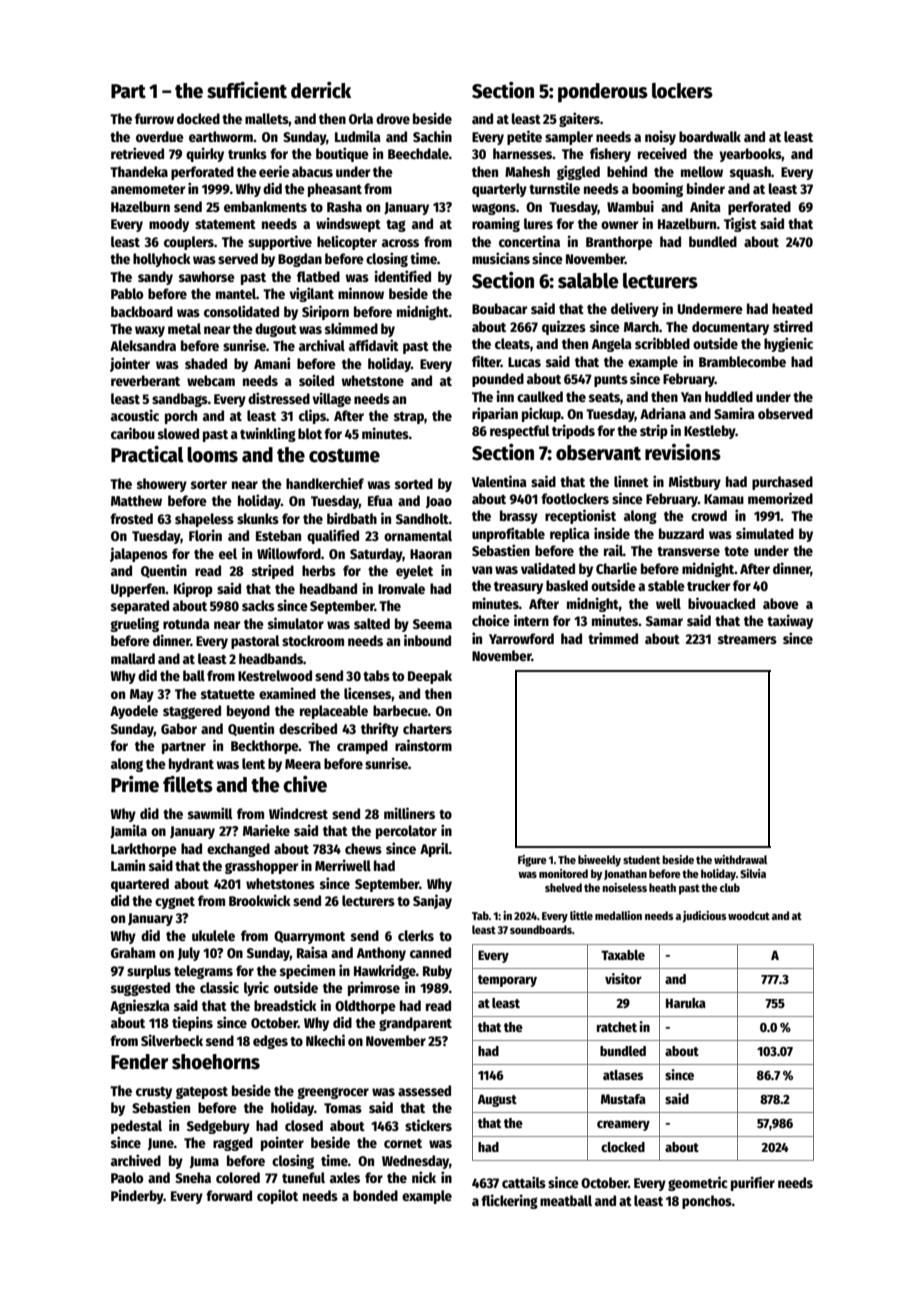  Describe the element at coordinates (660, 137) in the screenshot. I see `noisy` at that location.
